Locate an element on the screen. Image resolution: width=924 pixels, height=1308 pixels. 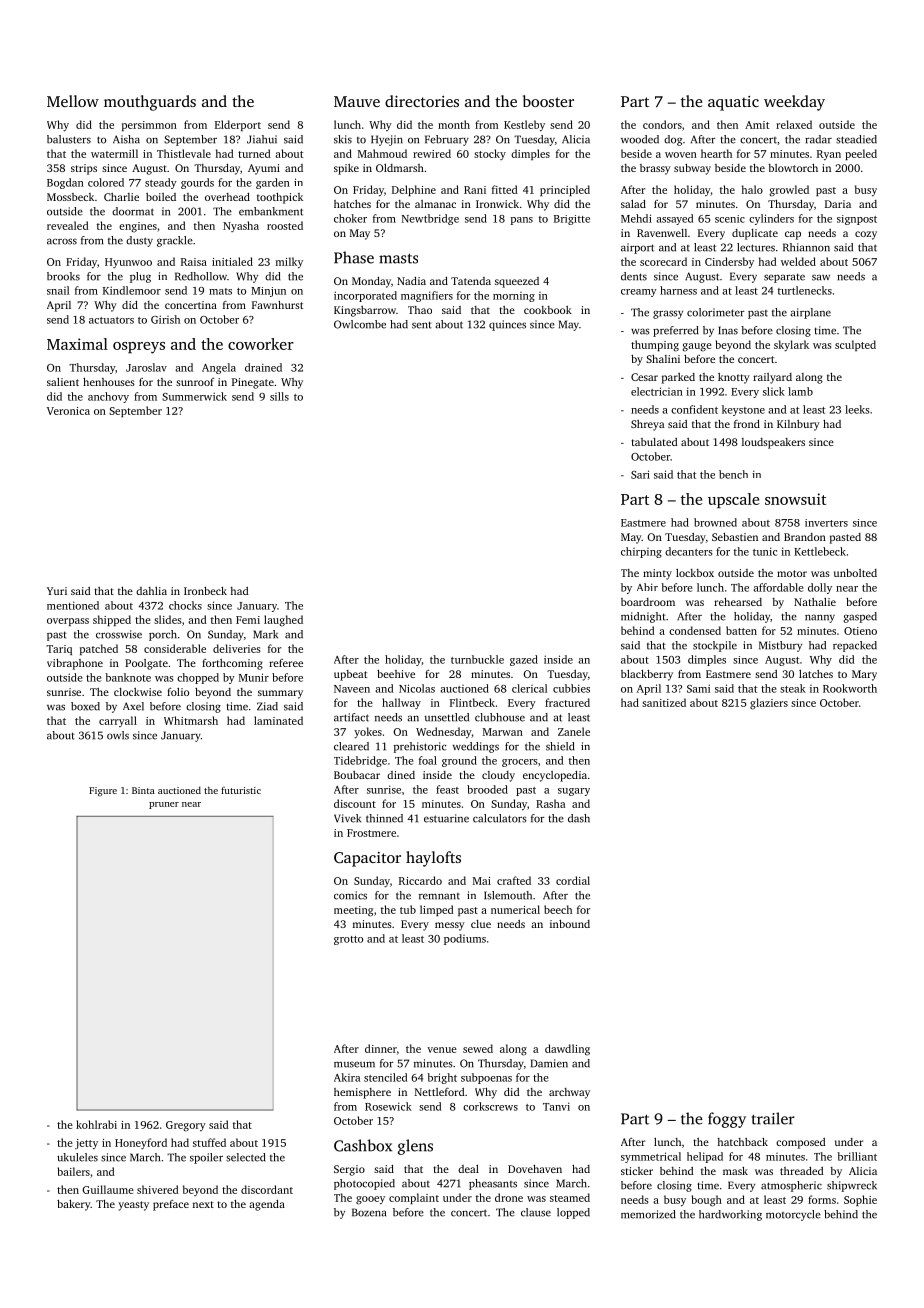
composed is located at coordinates (801, 1143).
